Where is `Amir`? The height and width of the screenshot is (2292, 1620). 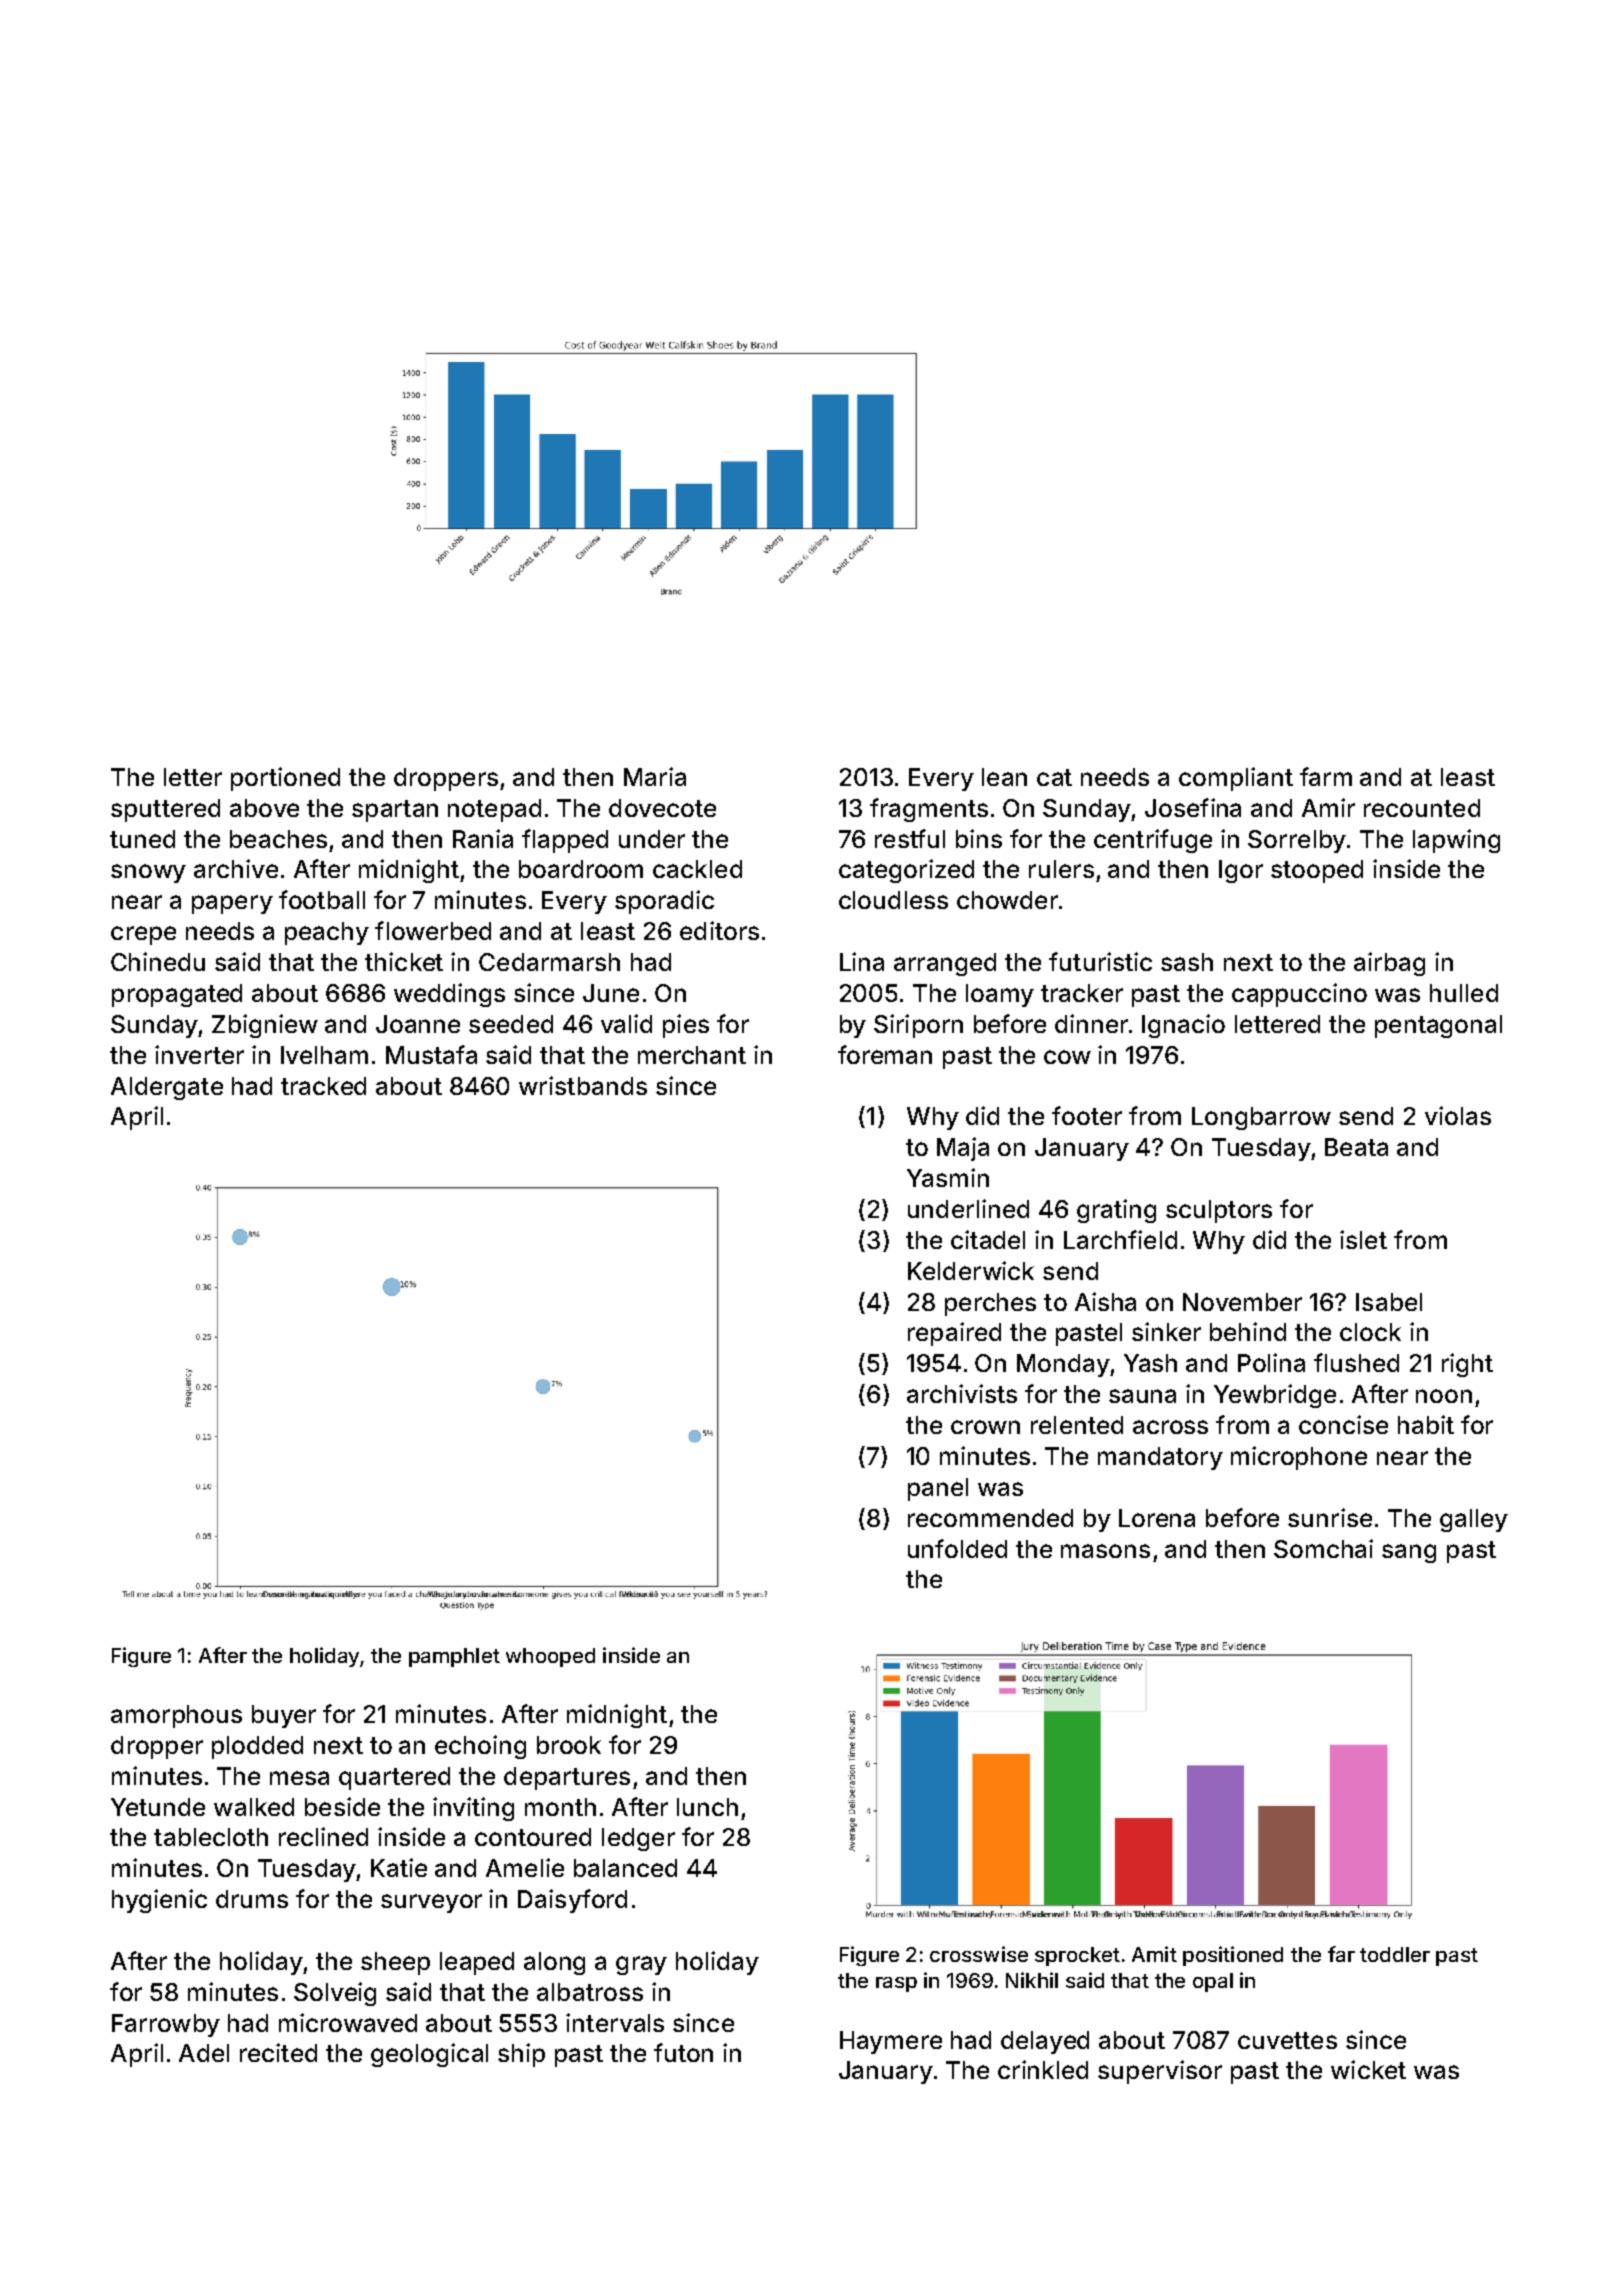
Amir is located at coordinates (1328, 807).
